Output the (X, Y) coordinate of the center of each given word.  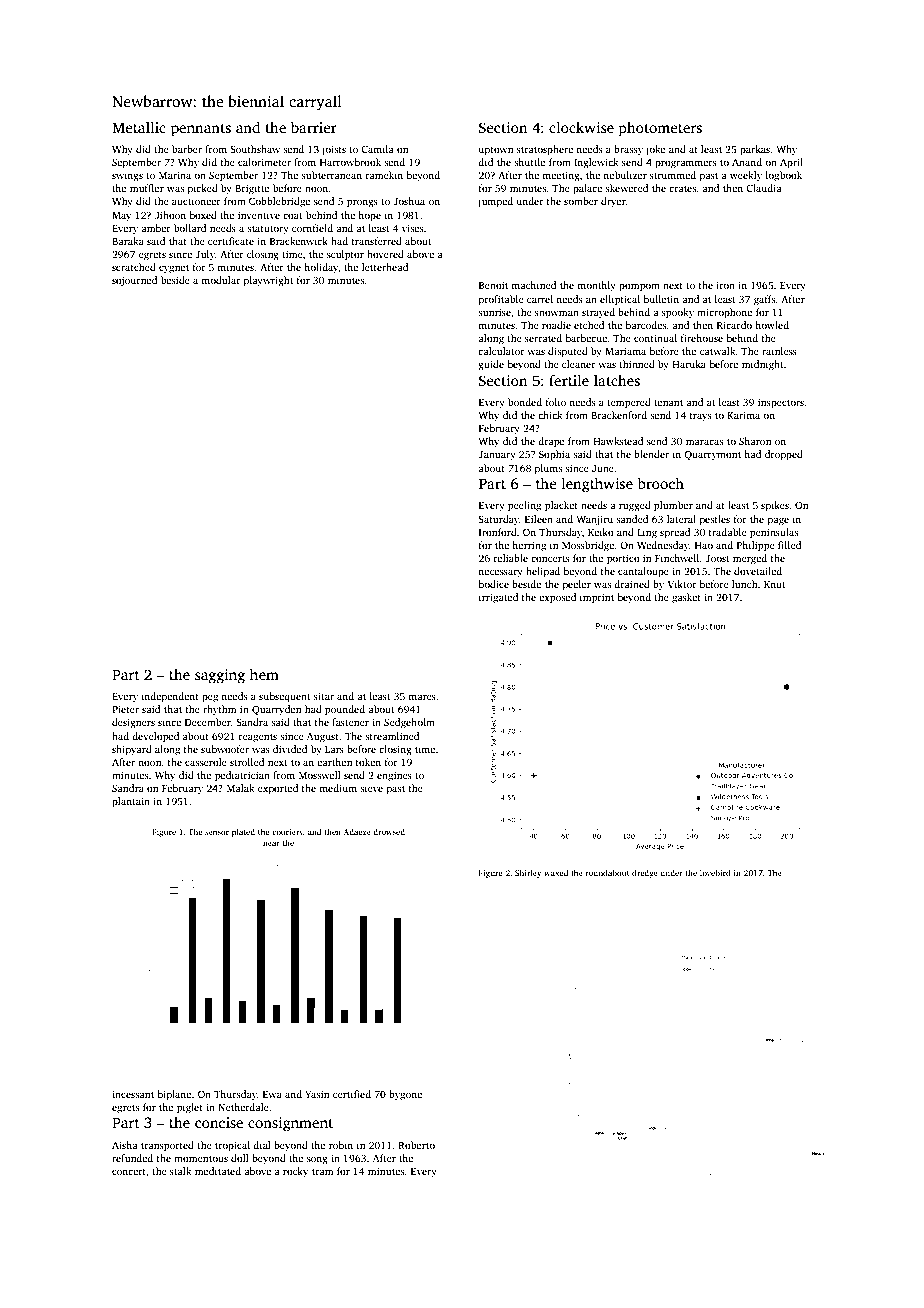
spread (675, 533)
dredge (645, 873)
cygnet (174, 269)
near (271, 843)
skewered (627, 188)
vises (413, 228)
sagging (220, 676)
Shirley (528, 873)
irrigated (498, 598)
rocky (295, 1172)
